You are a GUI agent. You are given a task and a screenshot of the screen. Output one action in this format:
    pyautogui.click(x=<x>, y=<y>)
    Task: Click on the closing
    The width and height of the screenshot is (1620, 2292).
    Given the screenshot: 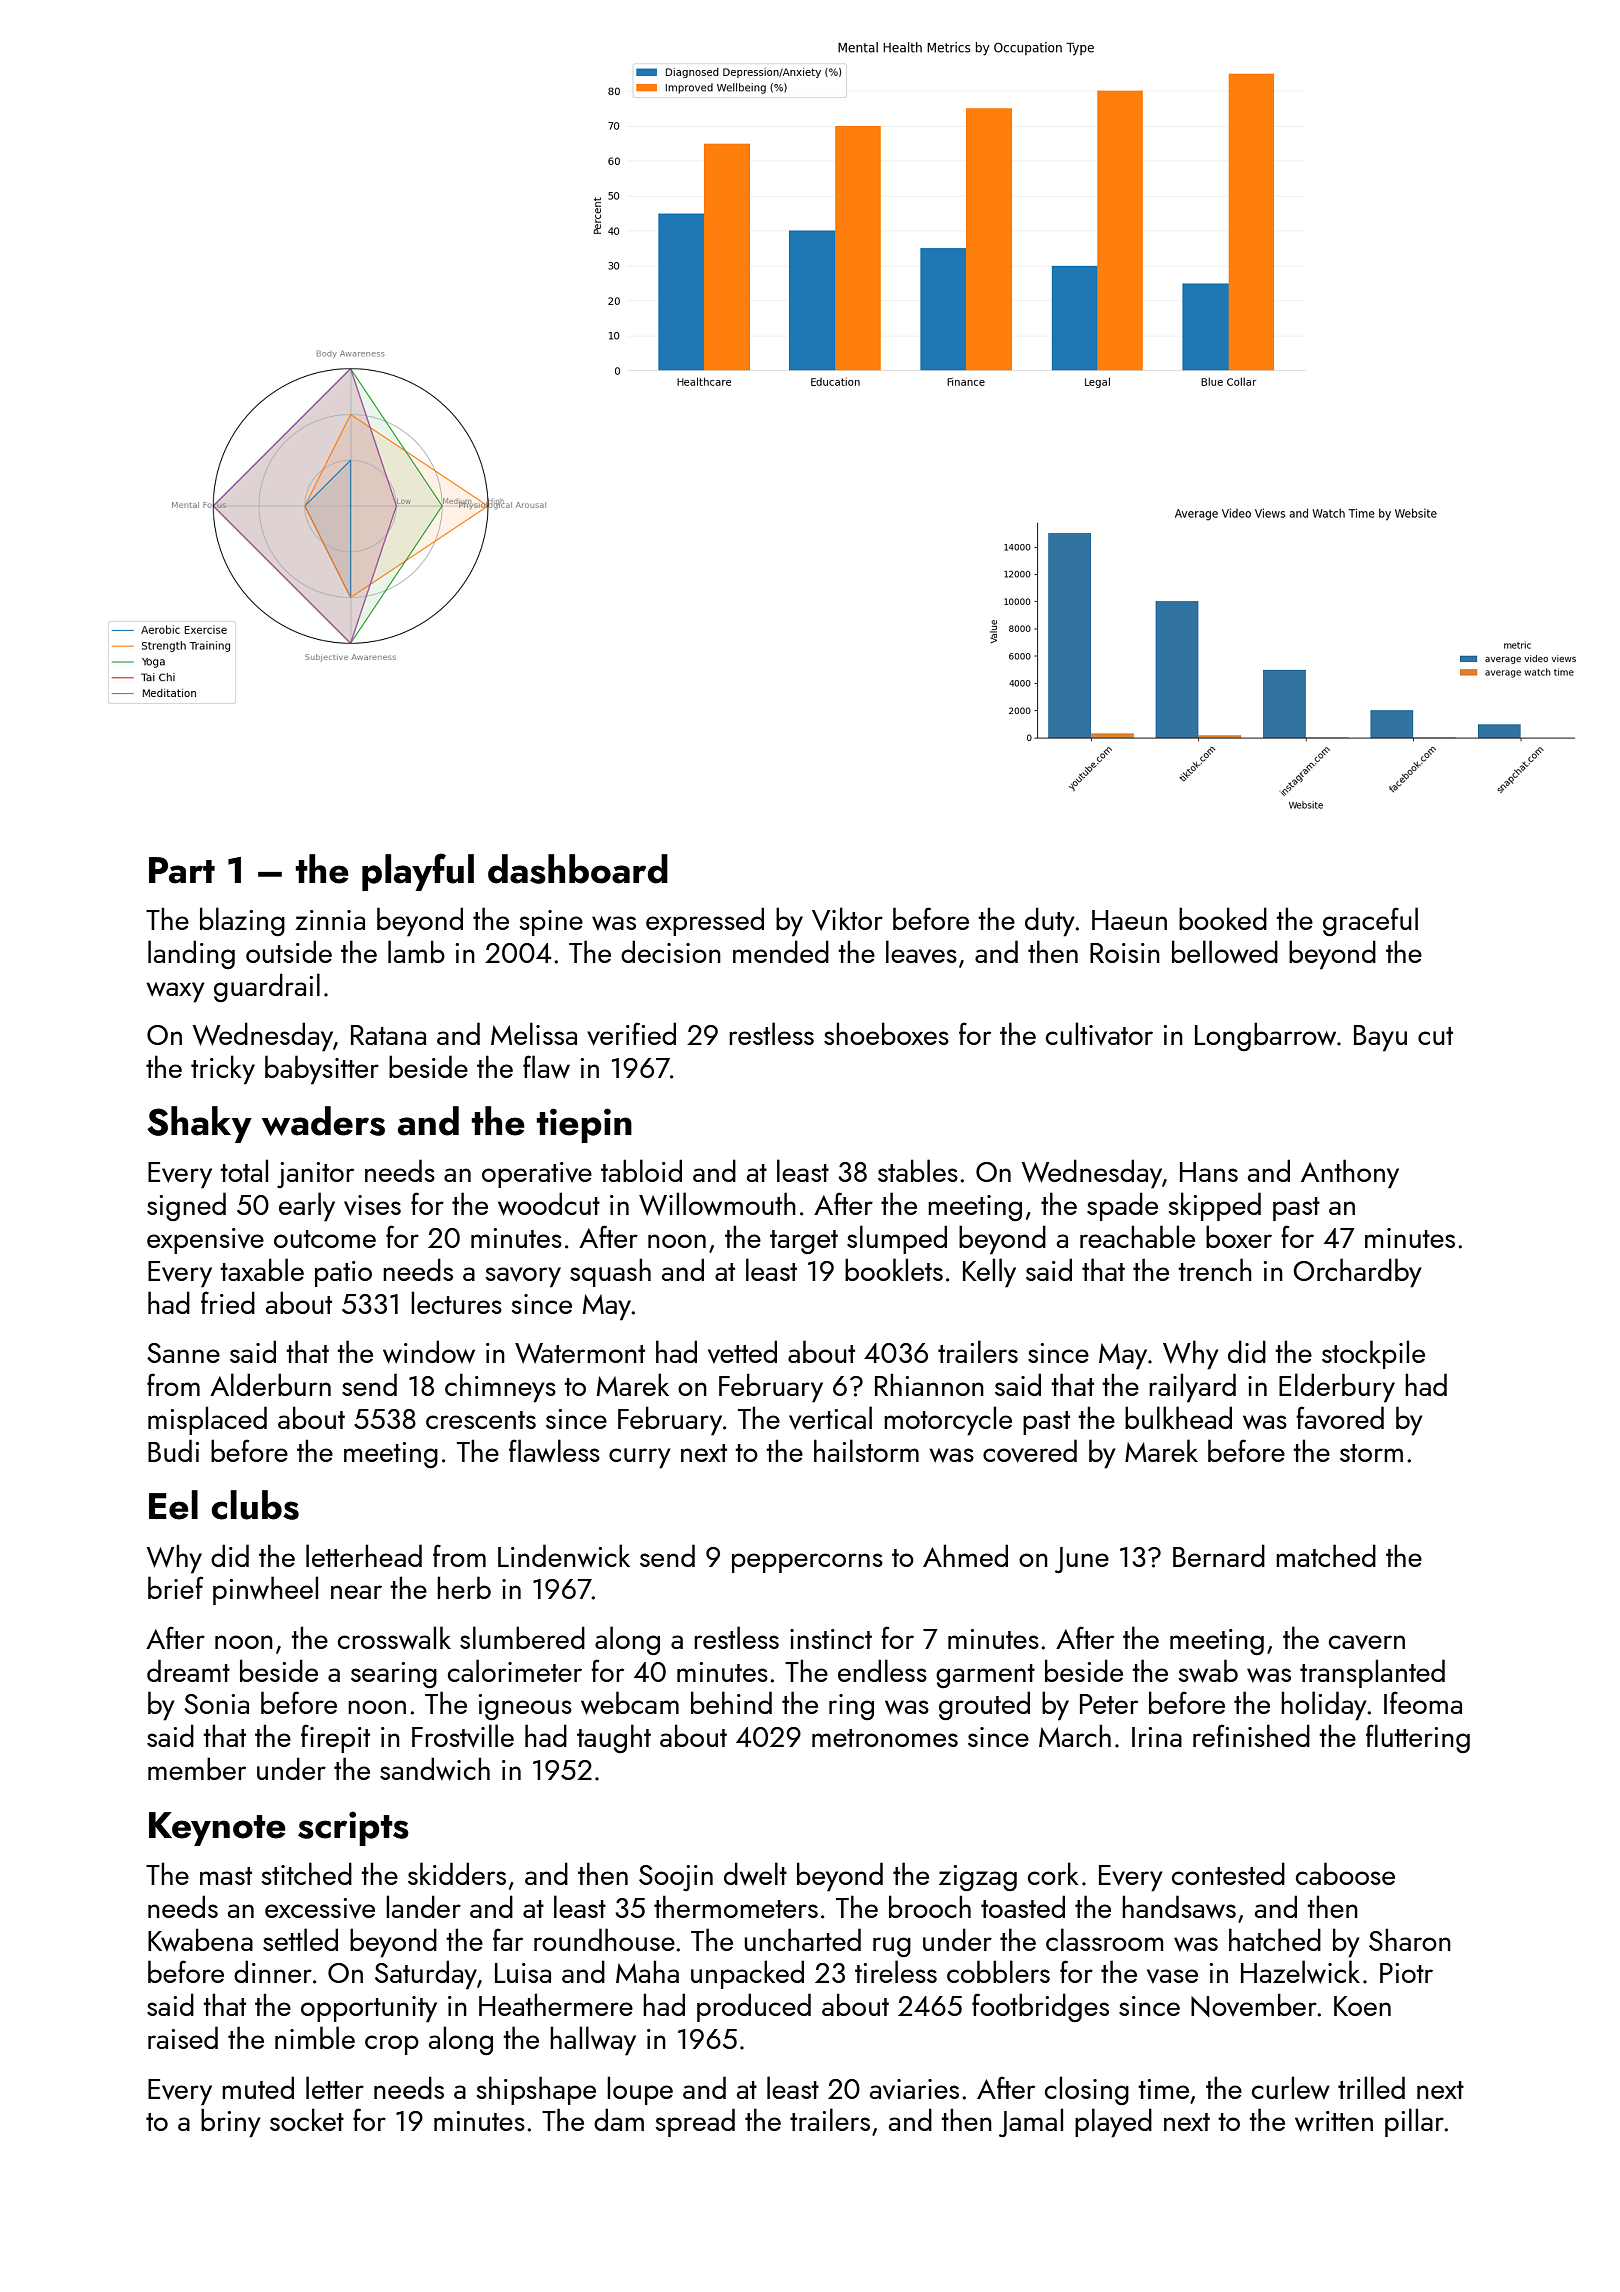 What is the action you would take?
    pyautogui.click(x=1087, y=2091)
